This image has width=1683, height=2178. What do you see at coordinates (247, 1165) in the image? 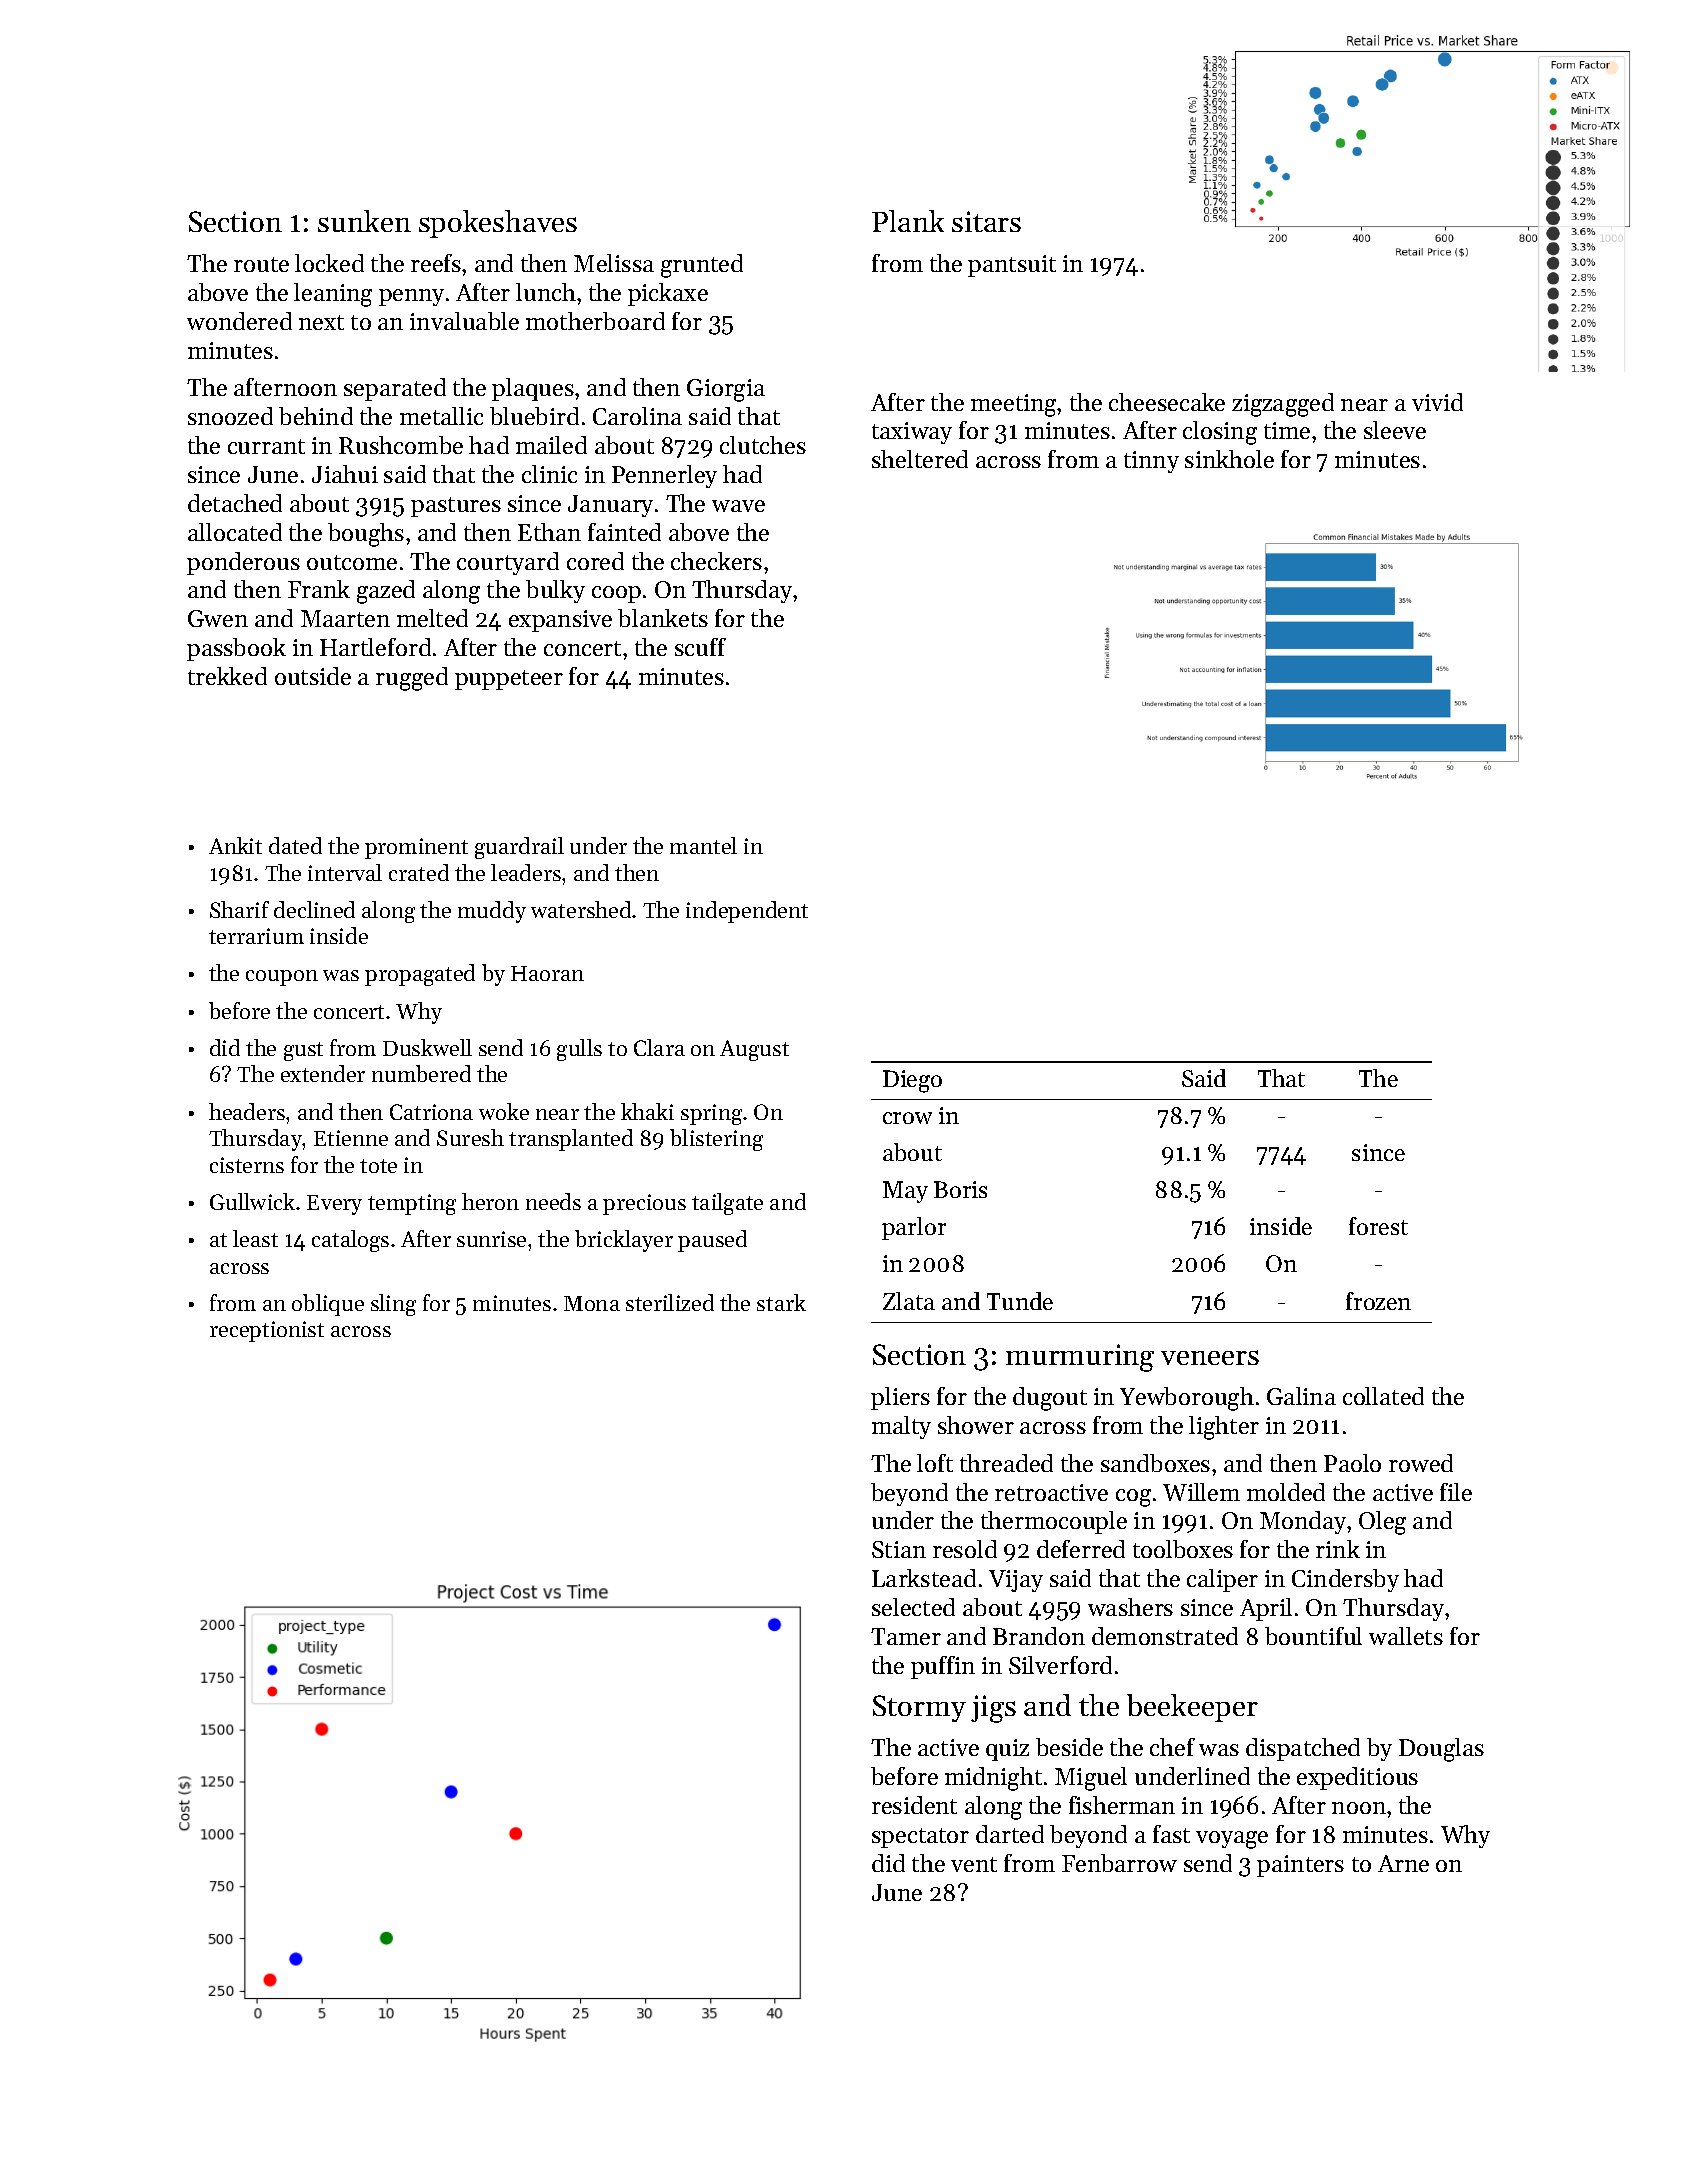
I see `cisterns` at bounding box center [247, 1165].
